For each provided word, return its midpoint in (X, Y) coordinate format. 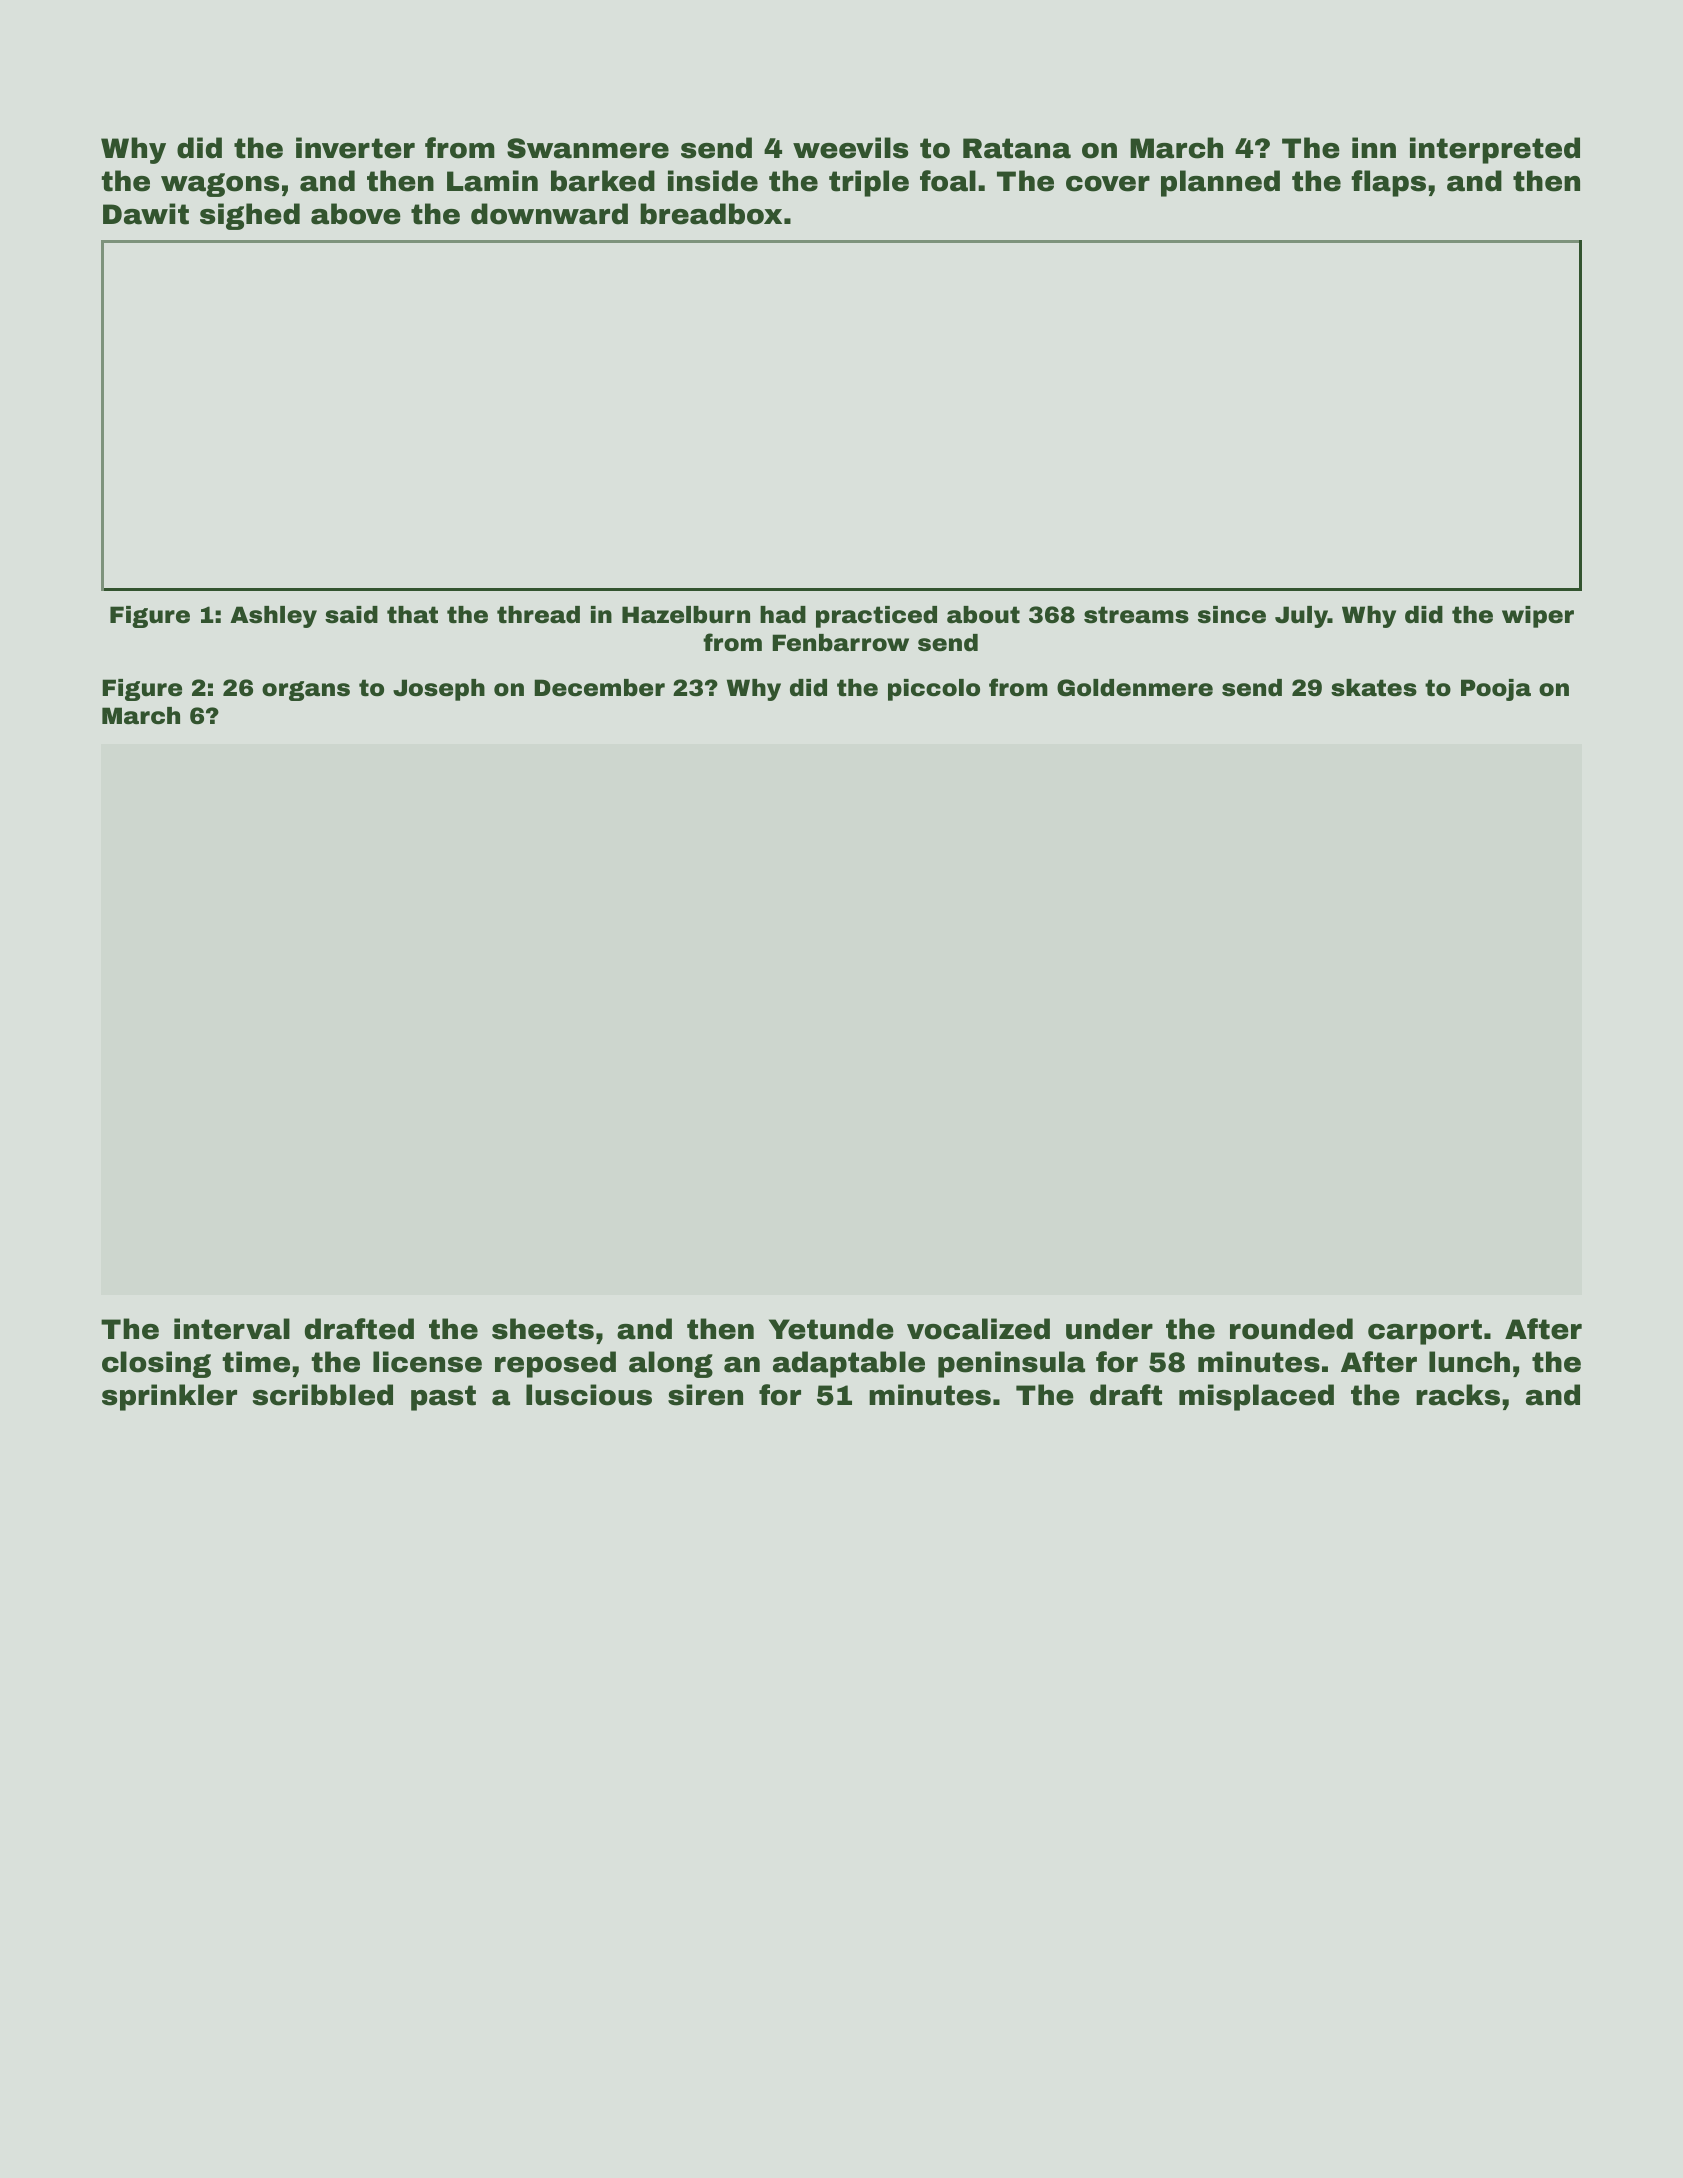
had (783, 615)
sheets (543, 1329)
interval (232, 1329)
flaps (1388, 183)
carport (1425, 1332)
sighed (250, 216)
